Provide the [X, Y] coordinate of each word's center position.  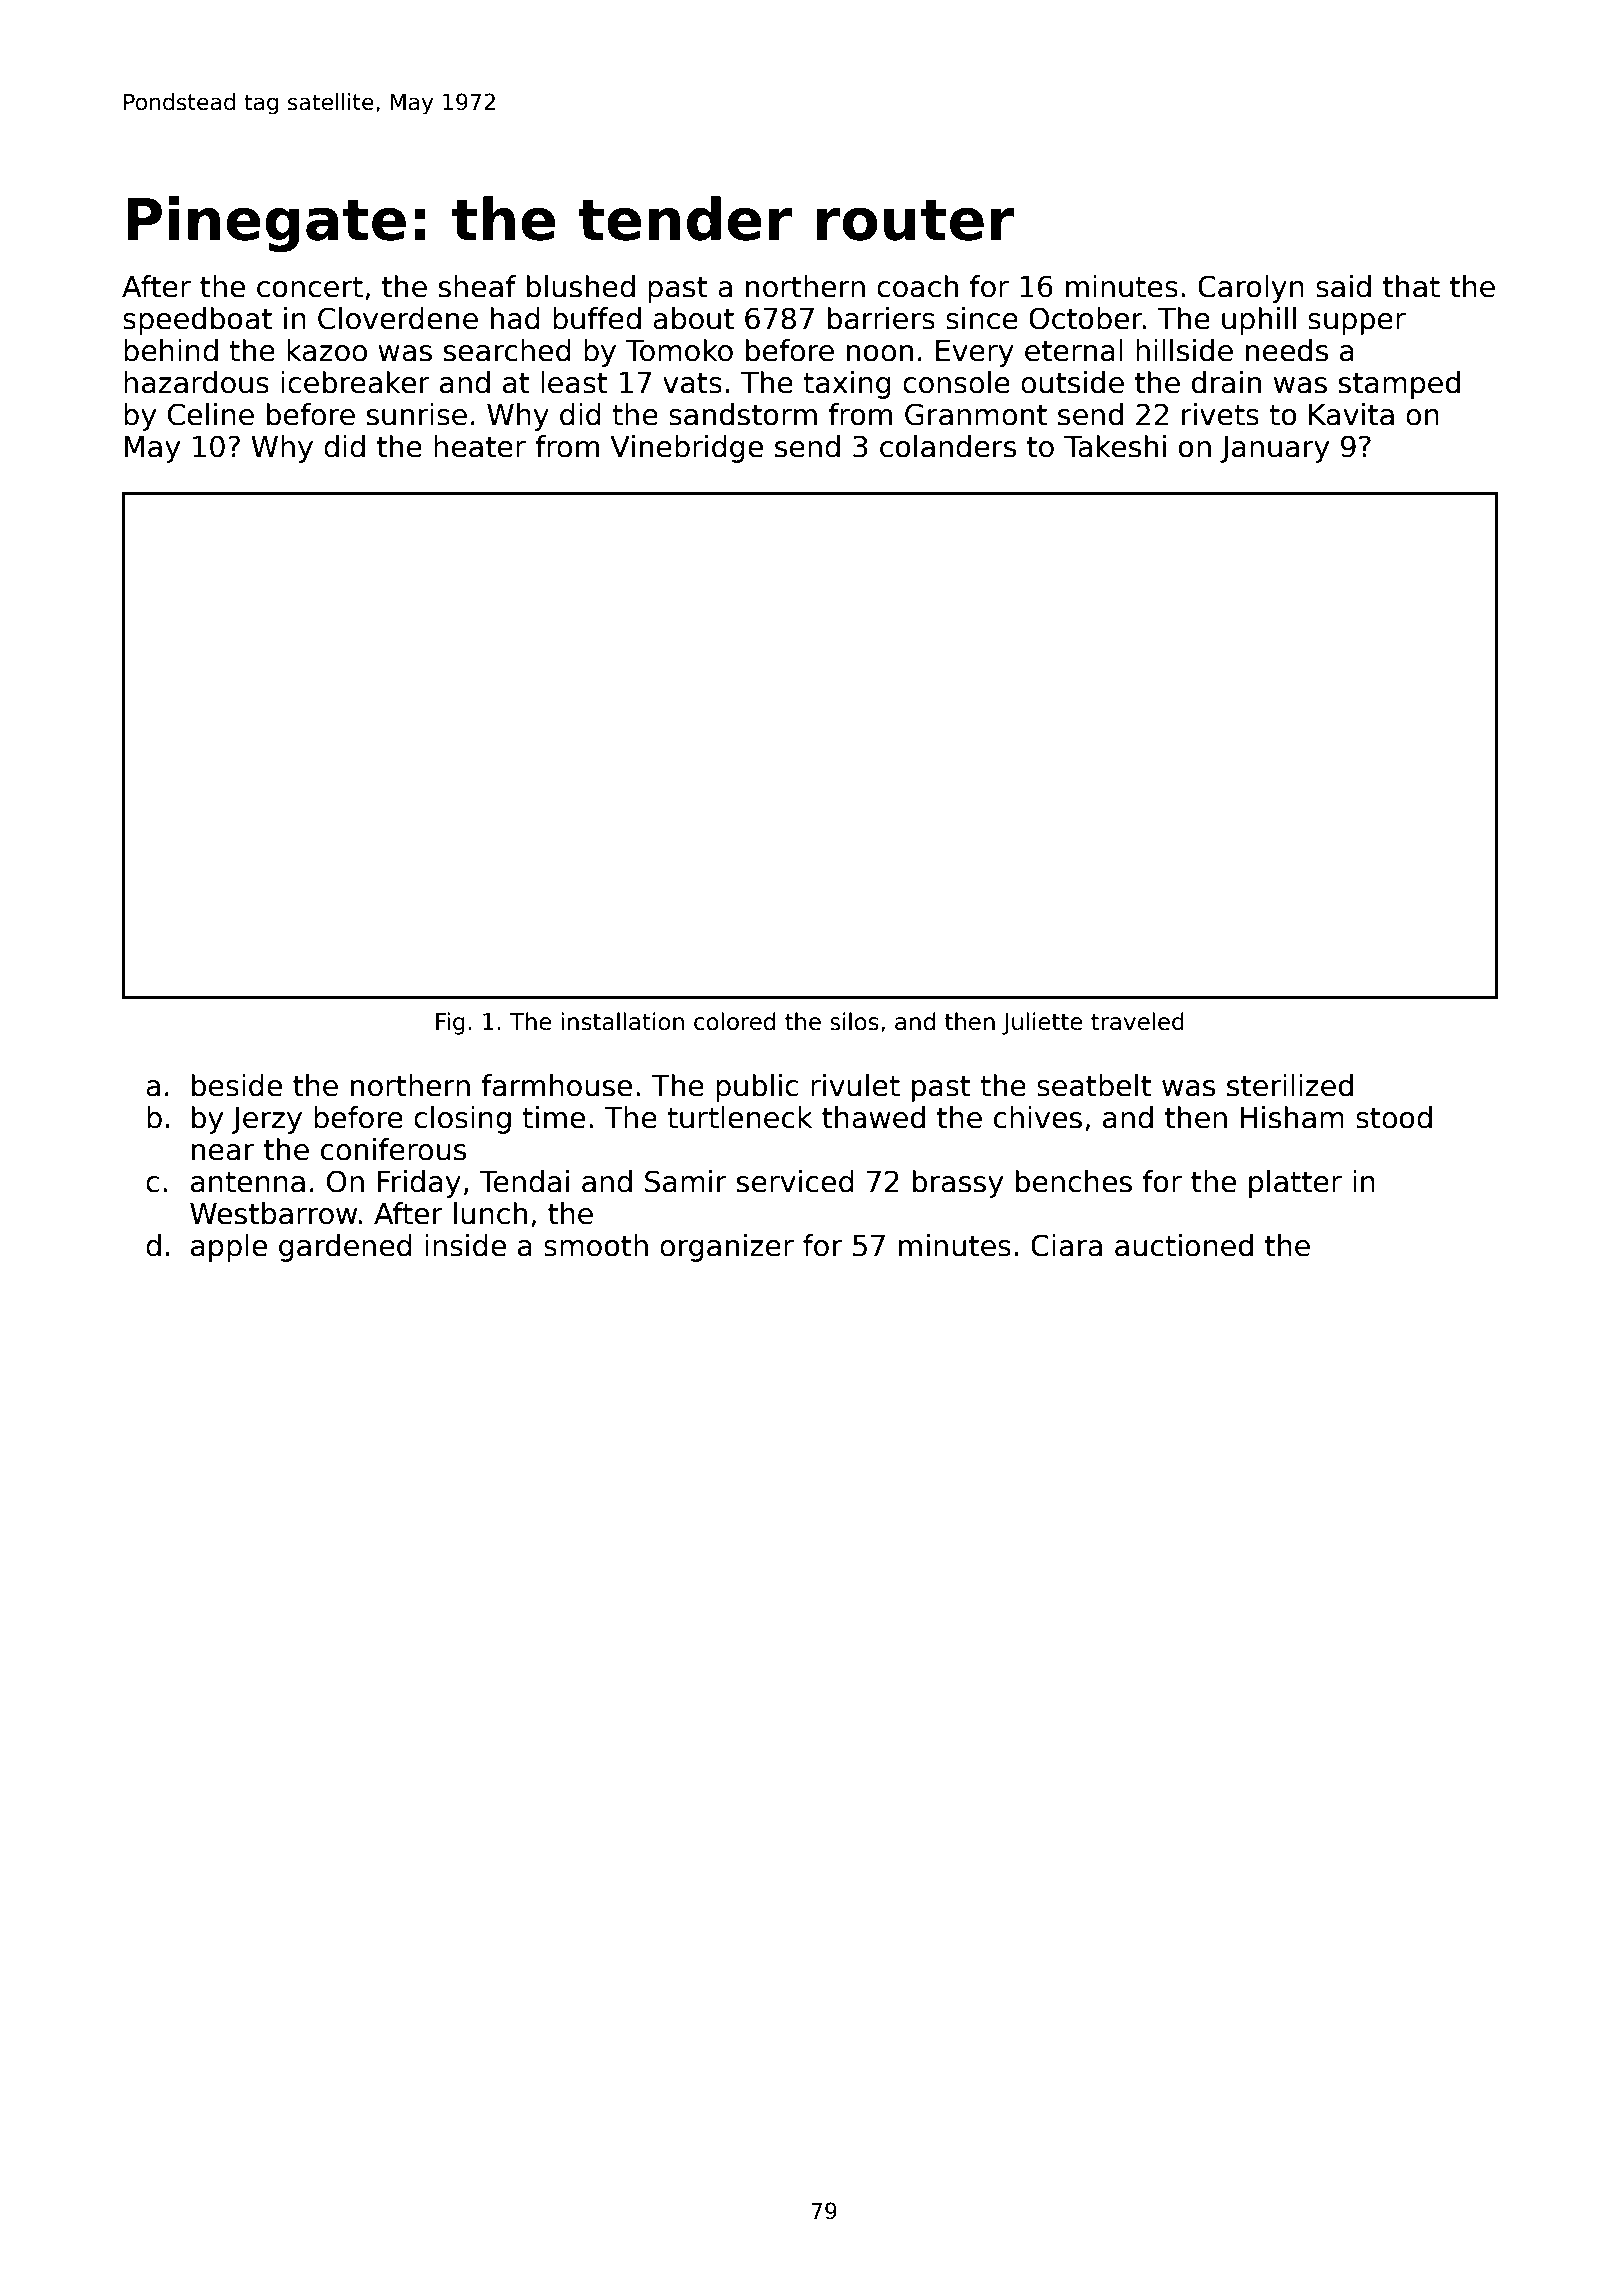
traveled [1137, 1021]
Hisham [1292, 1117]
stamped [1399, 385]
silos [854, 1021]
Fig [450, 1023]
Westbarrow [273, 1213]
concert [310, 287]
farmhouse [556, 1085]
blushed [581, 286]
